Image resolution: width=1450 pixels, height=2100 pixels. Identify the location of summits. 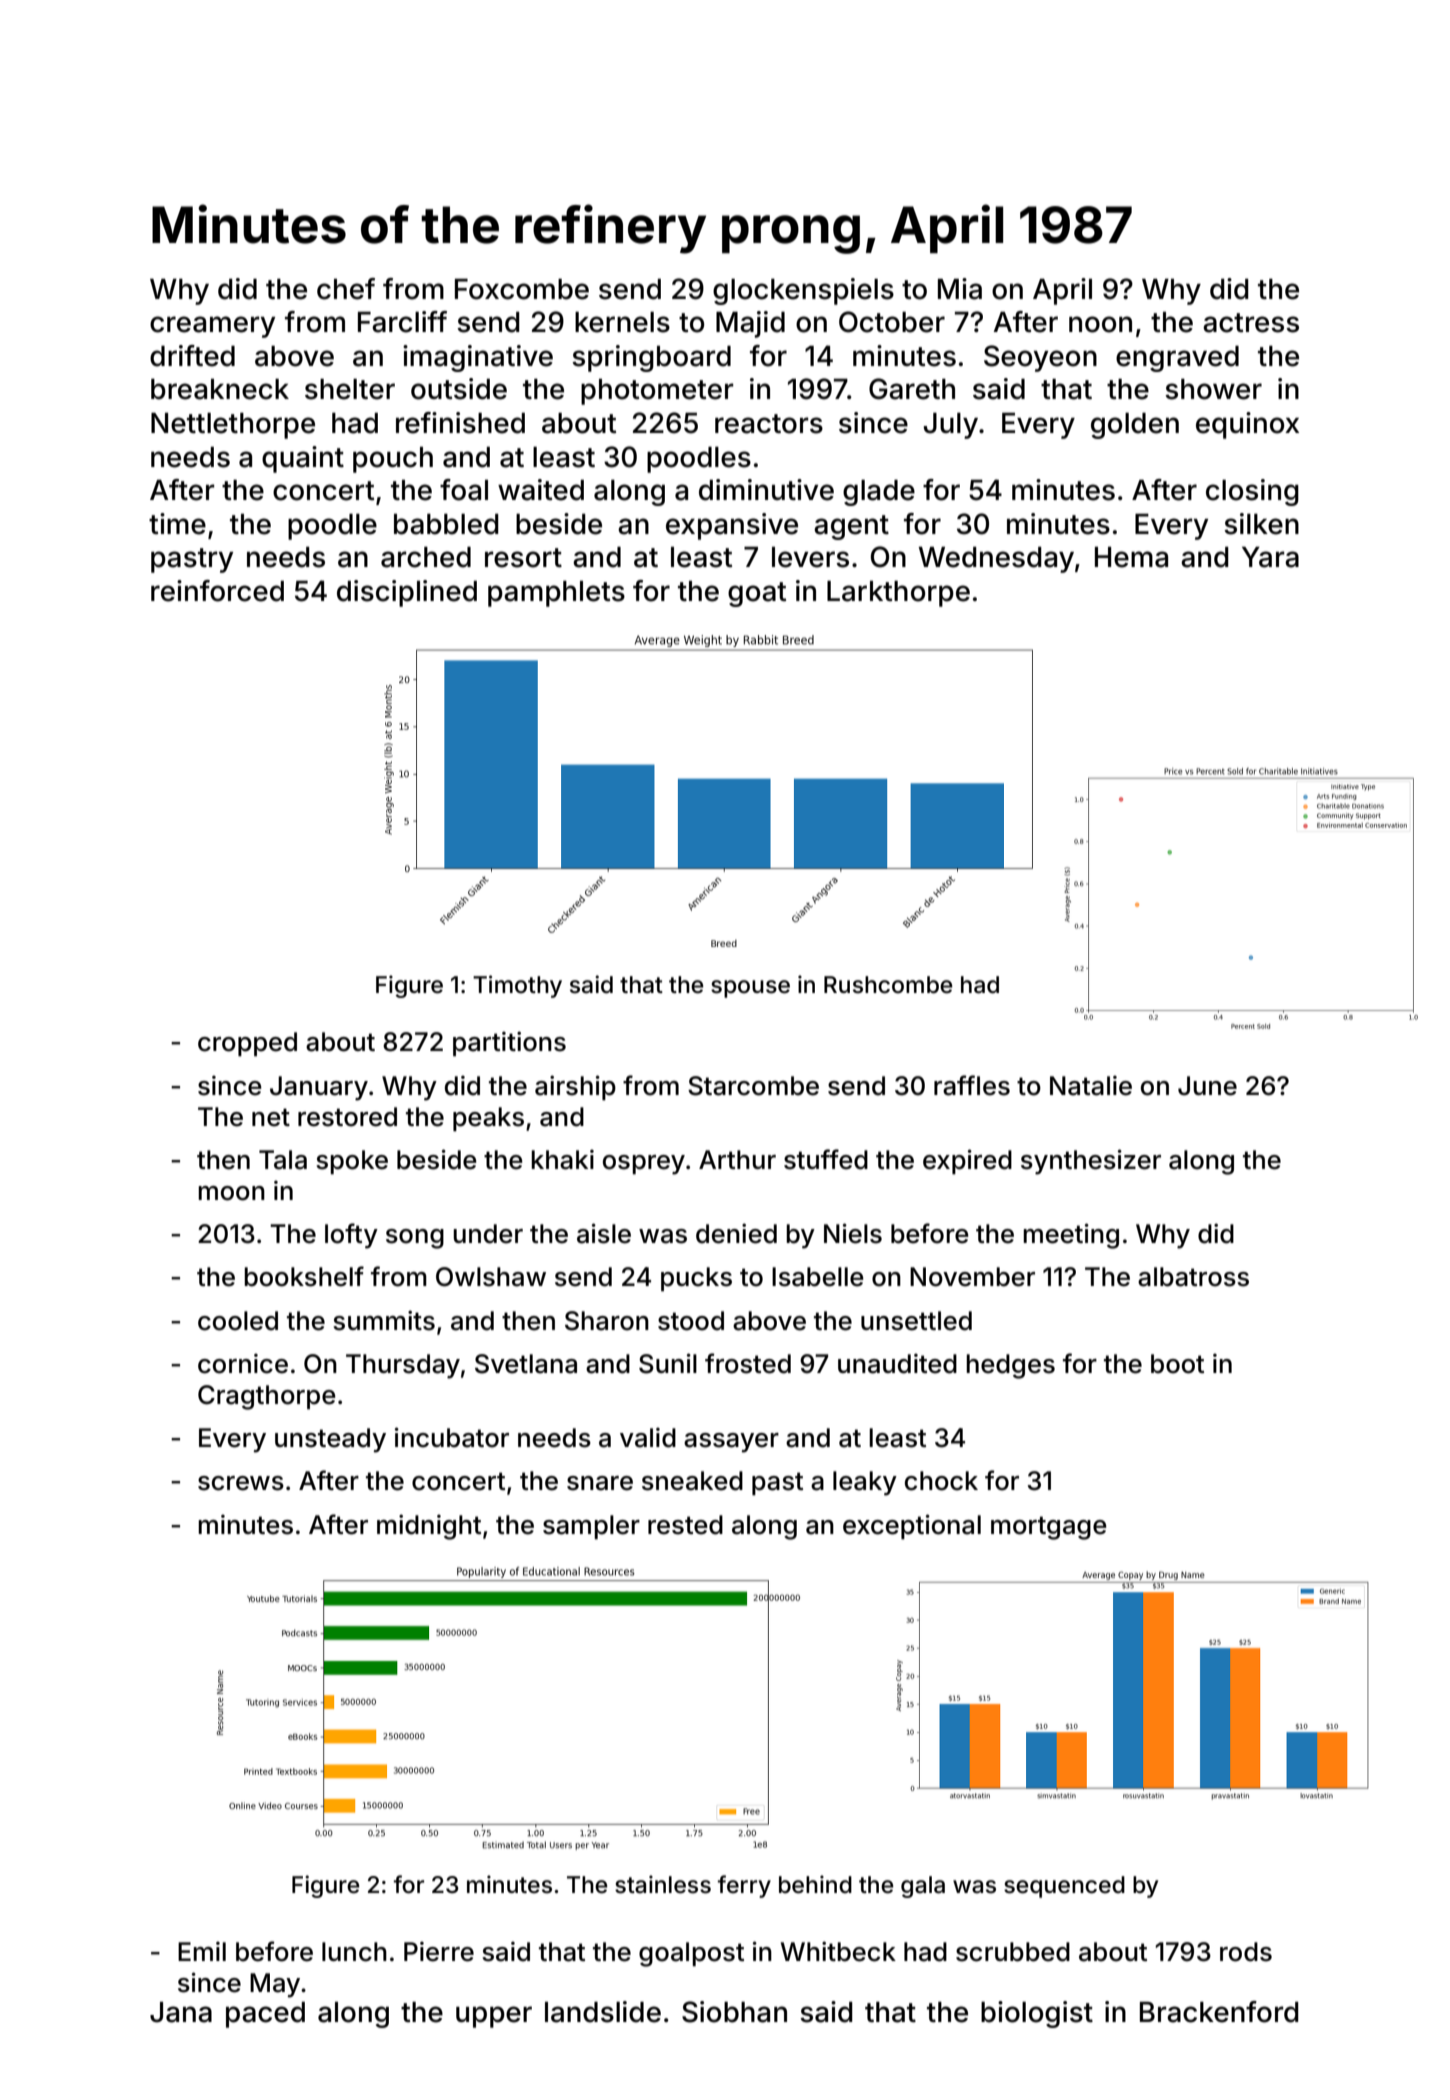
(384, 1320).
